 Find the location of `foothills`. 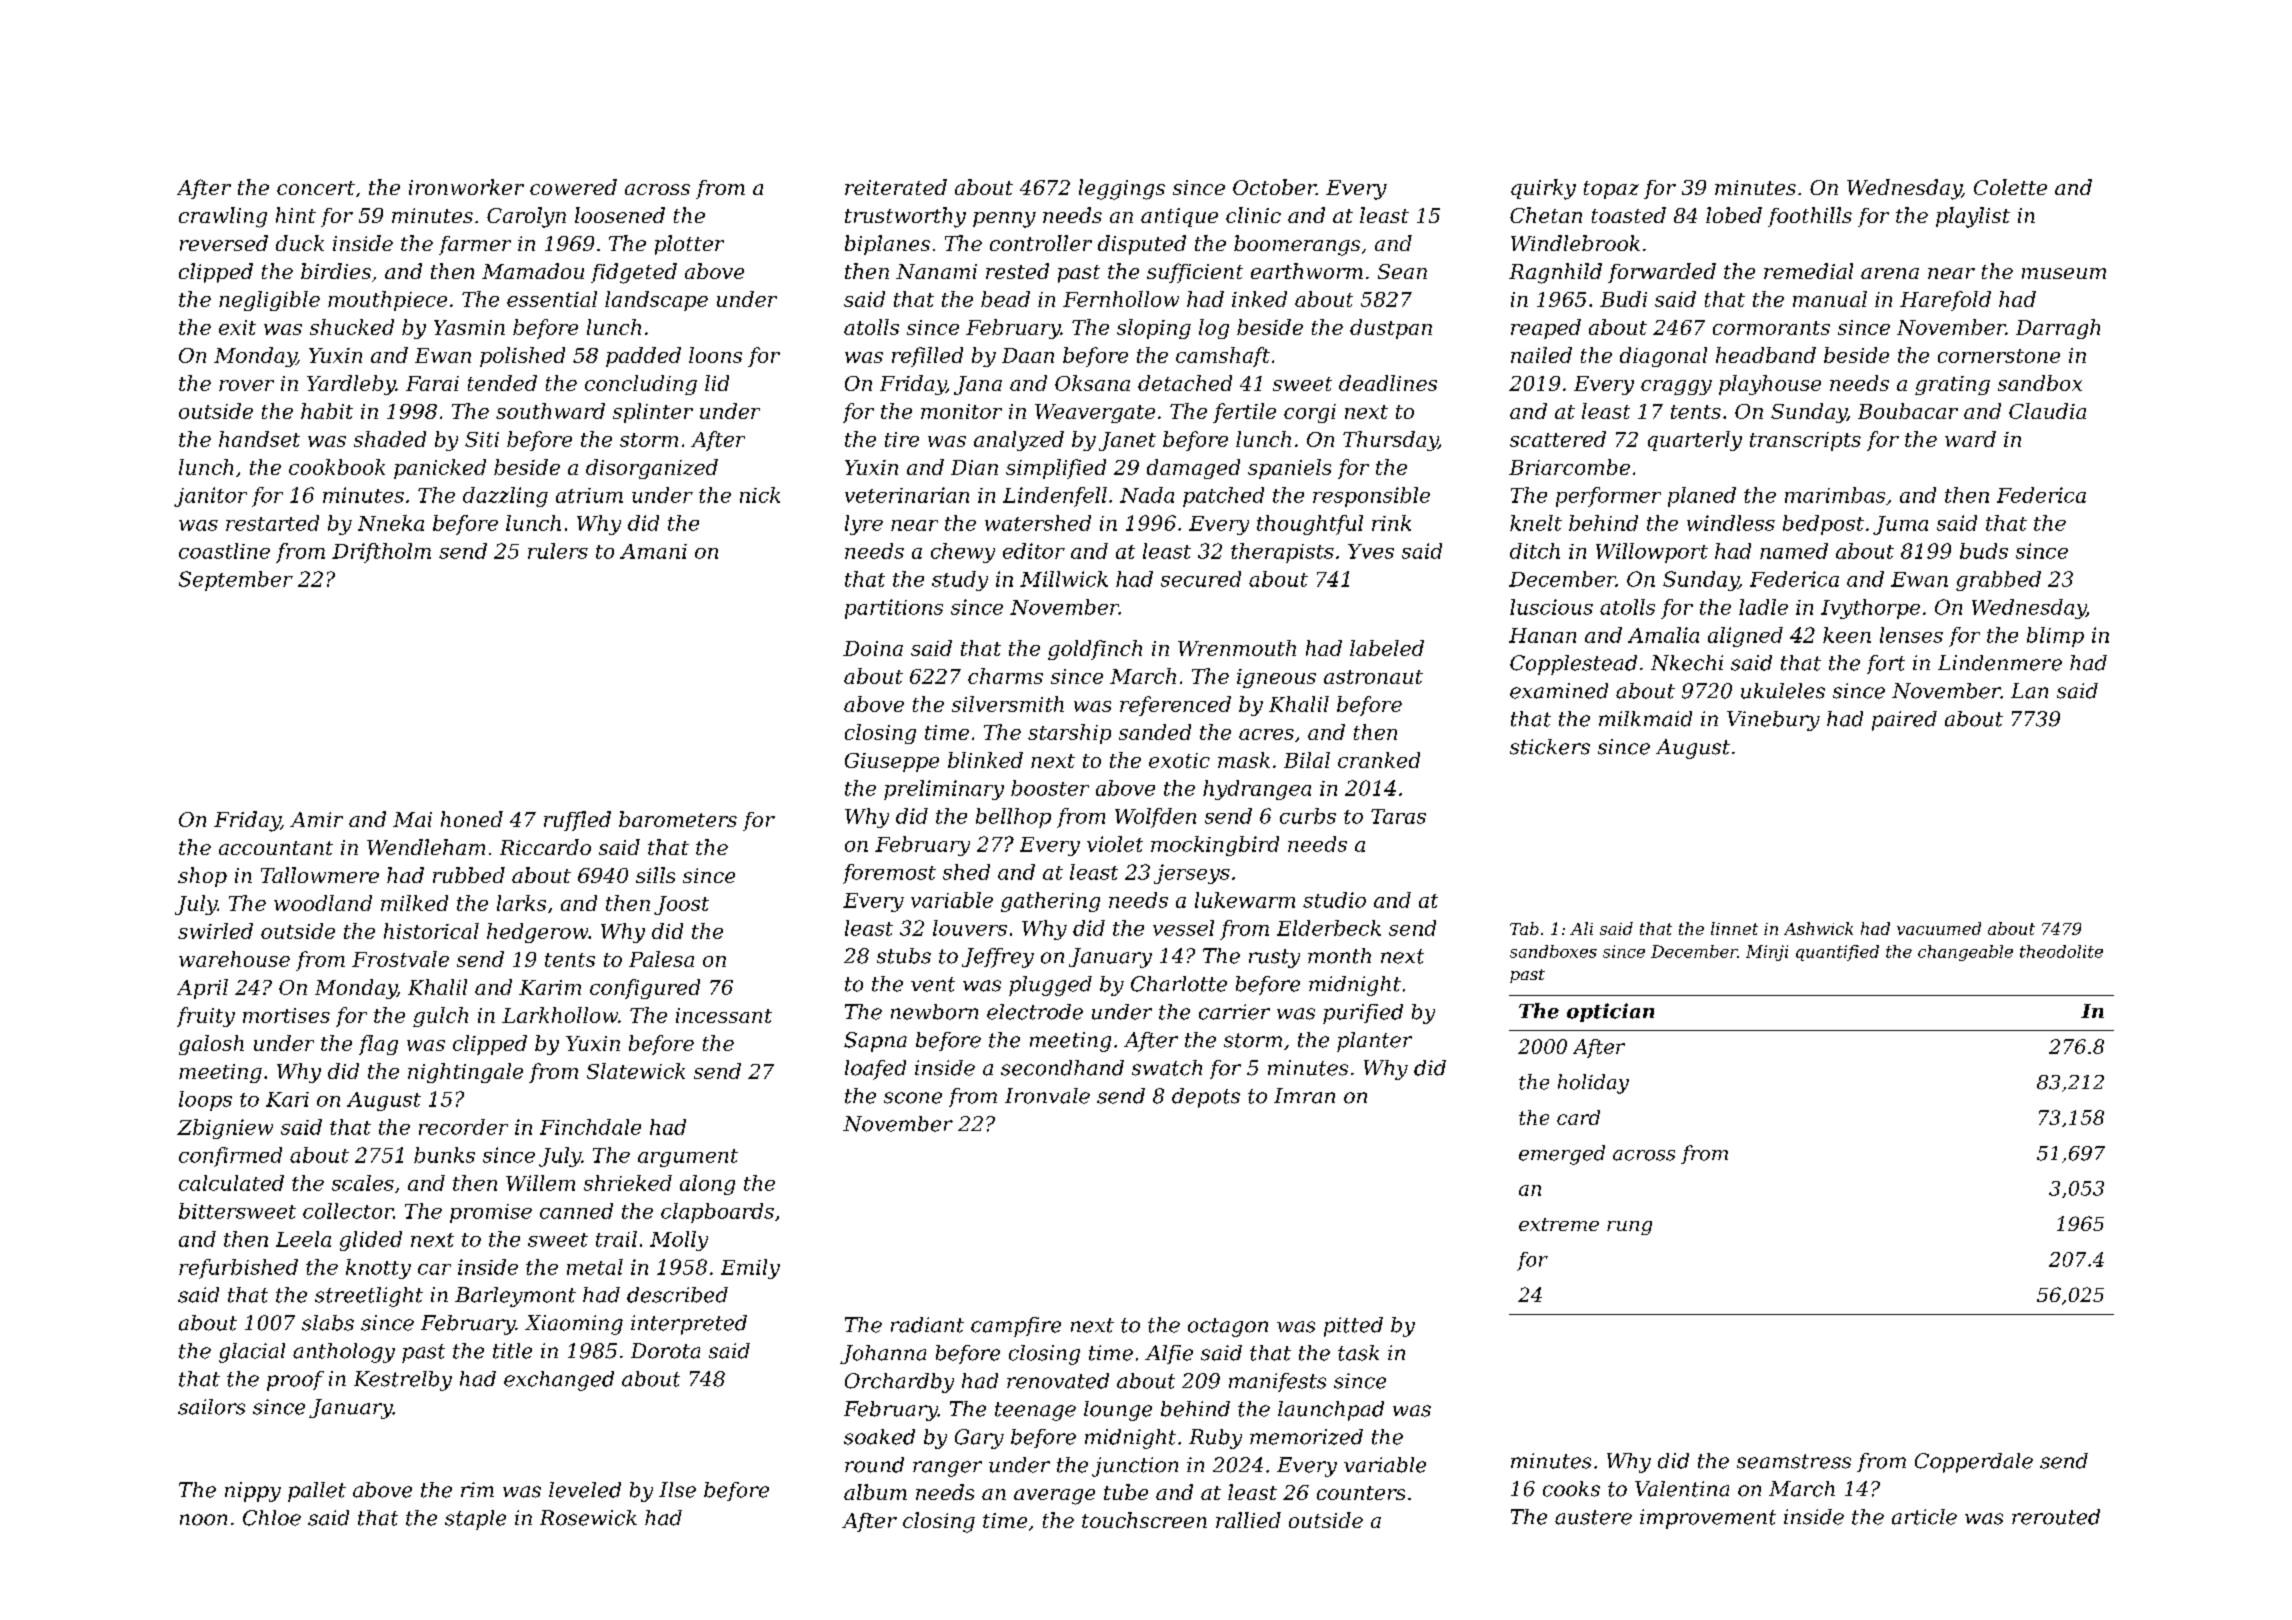

foothills is located at coordinates (1810, 217).
